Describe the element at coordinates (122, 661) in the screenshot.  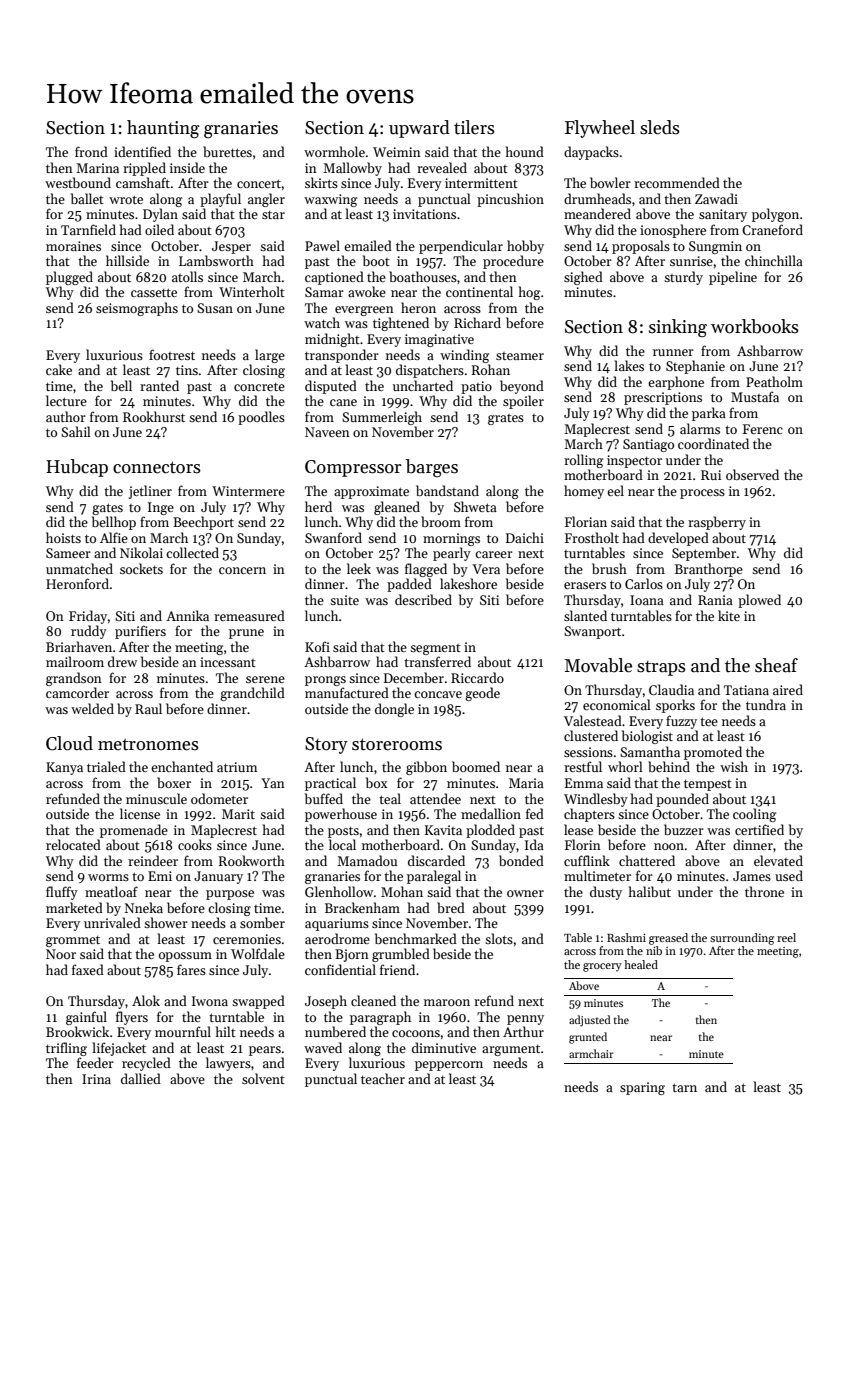
I see `drew` at that location.
